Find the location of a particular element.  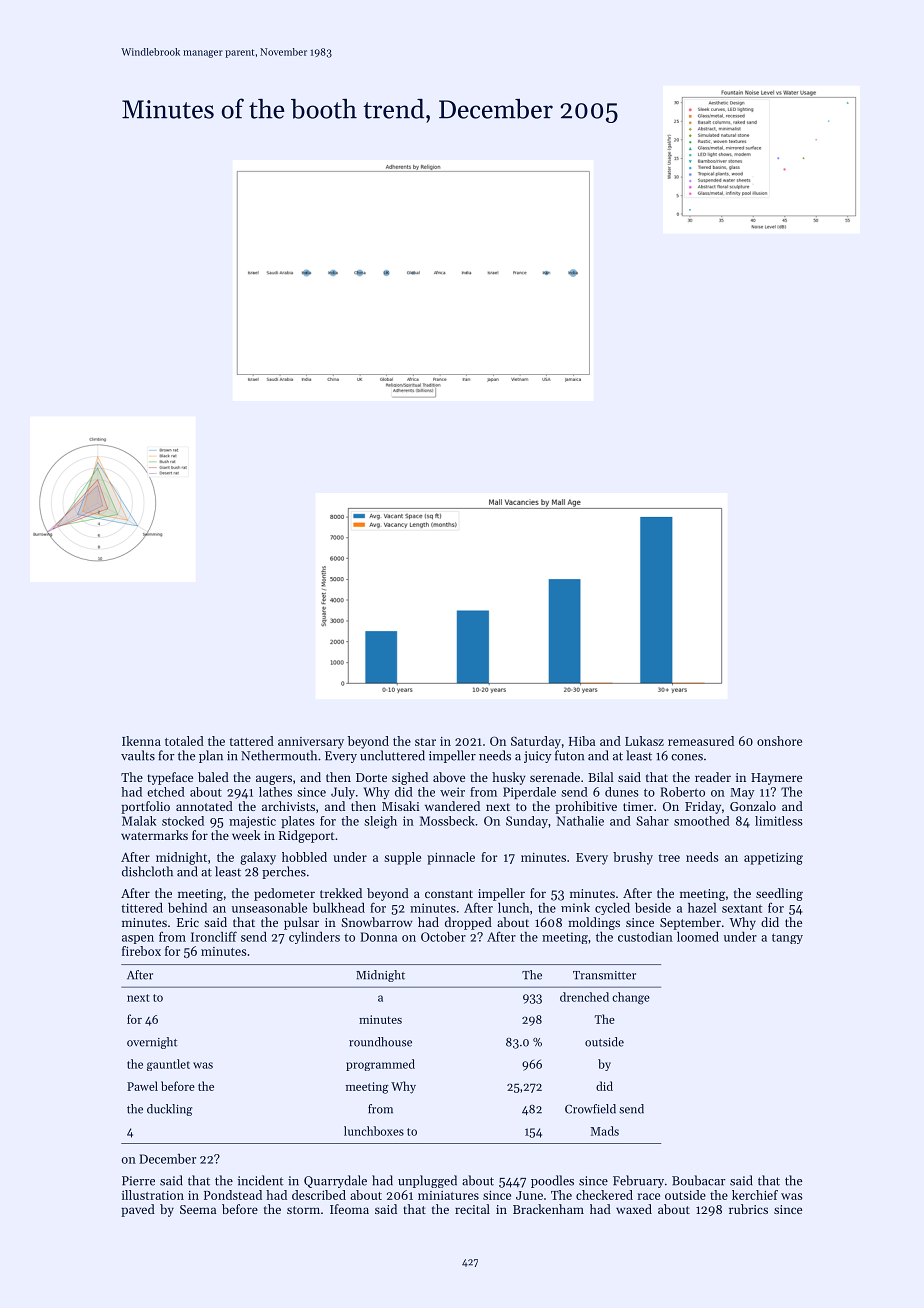

appetizing is located at coordinates (773, 859).
